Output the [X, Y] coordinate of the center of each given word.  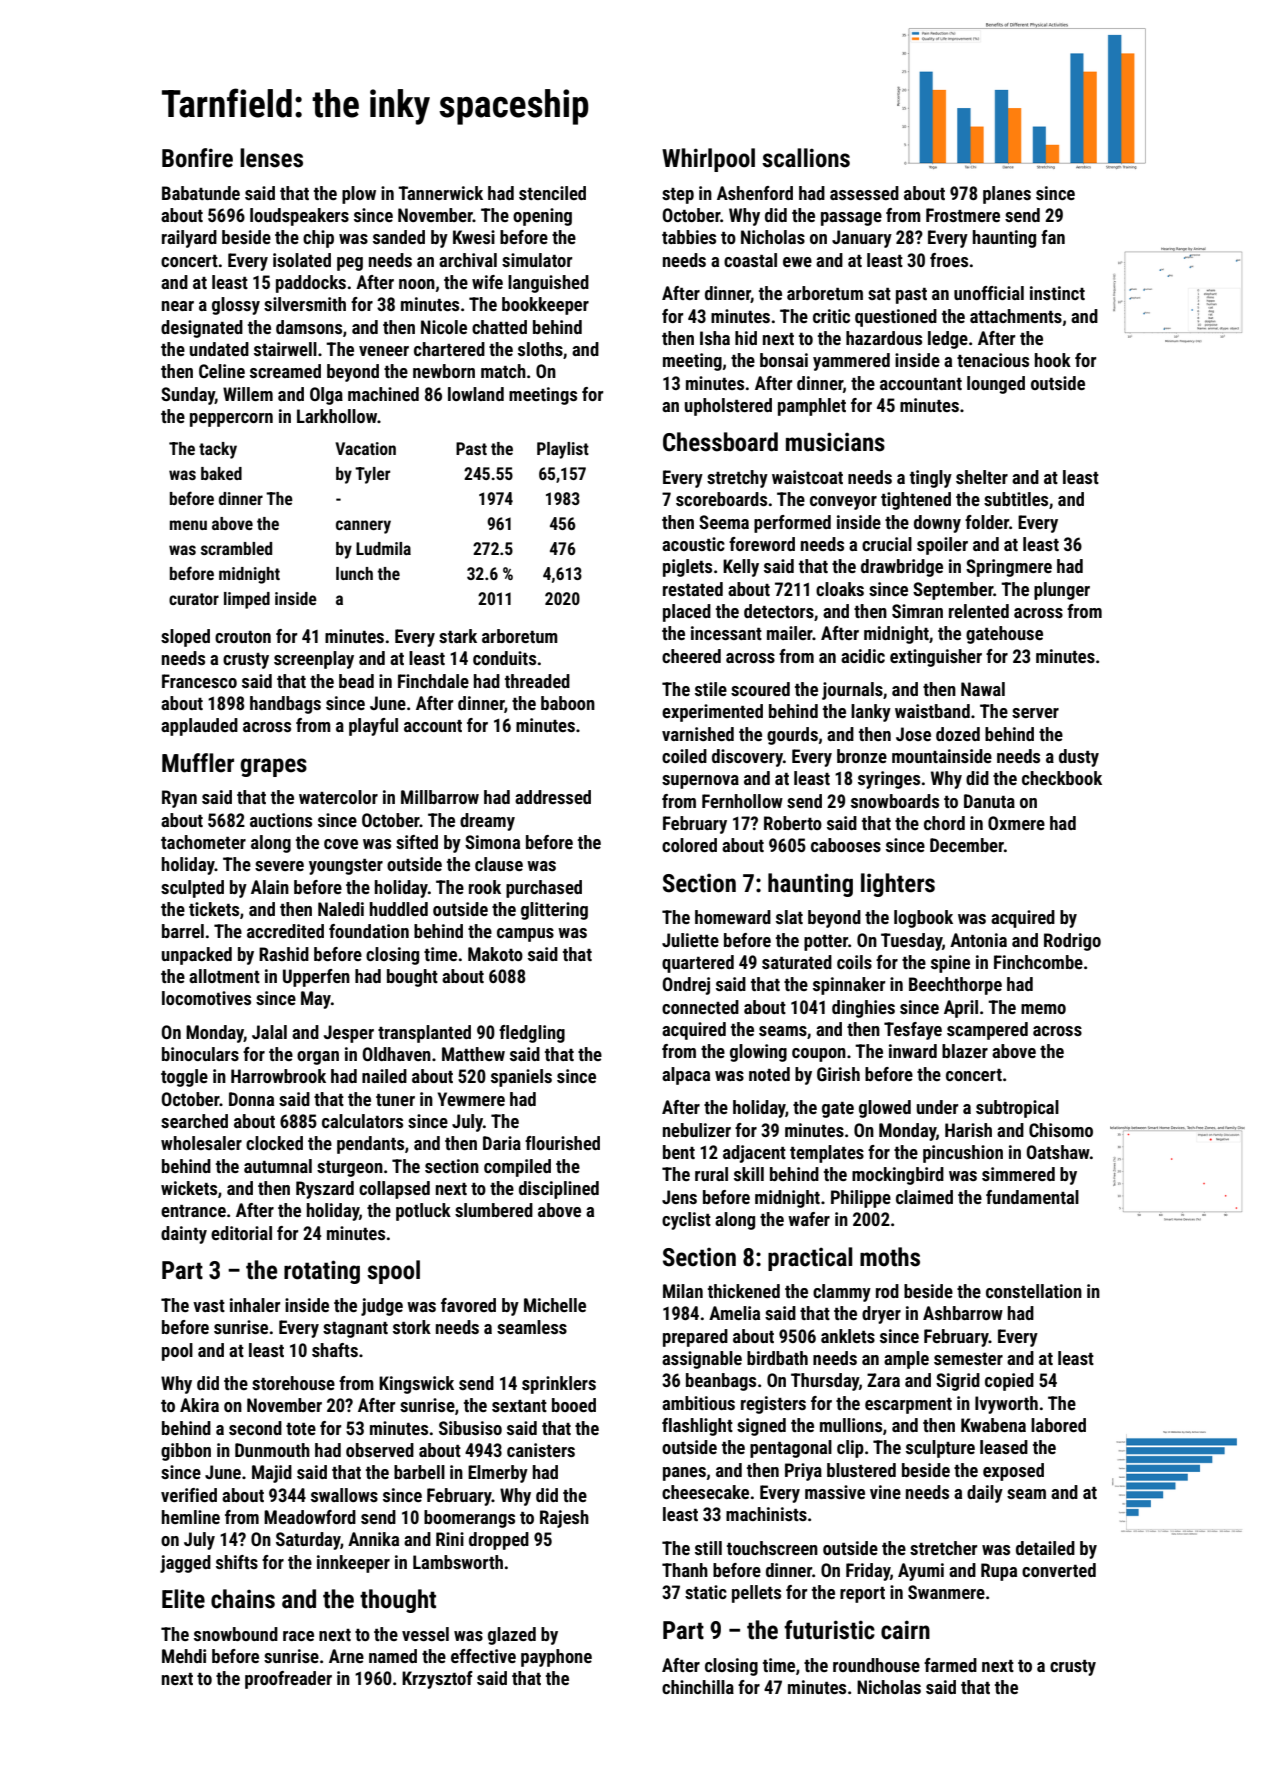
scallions [806, 158]
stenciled [552, 193]
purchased [544, 889]
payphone [556, 1658]
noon [417, 284]
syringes [889, 780]
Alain [270, 887]
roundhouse [876, 1665]
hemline [191, 1517]
